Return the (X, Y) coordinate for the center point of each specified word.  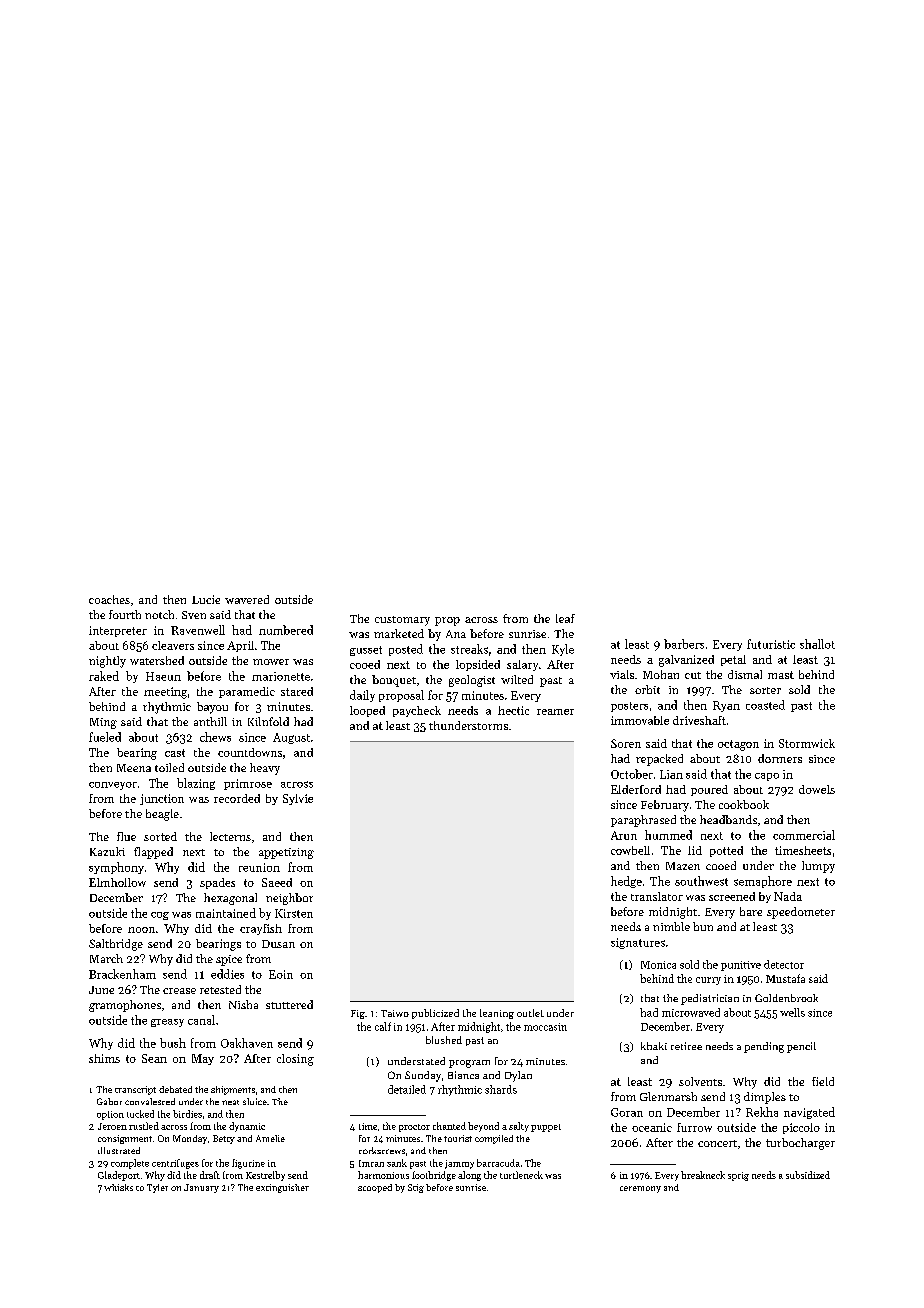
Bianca (463, 1075)
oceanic (652, 1127)
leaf (565, 618)
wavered (247, 599)
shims (104, 1058)
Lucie (206, 599)
